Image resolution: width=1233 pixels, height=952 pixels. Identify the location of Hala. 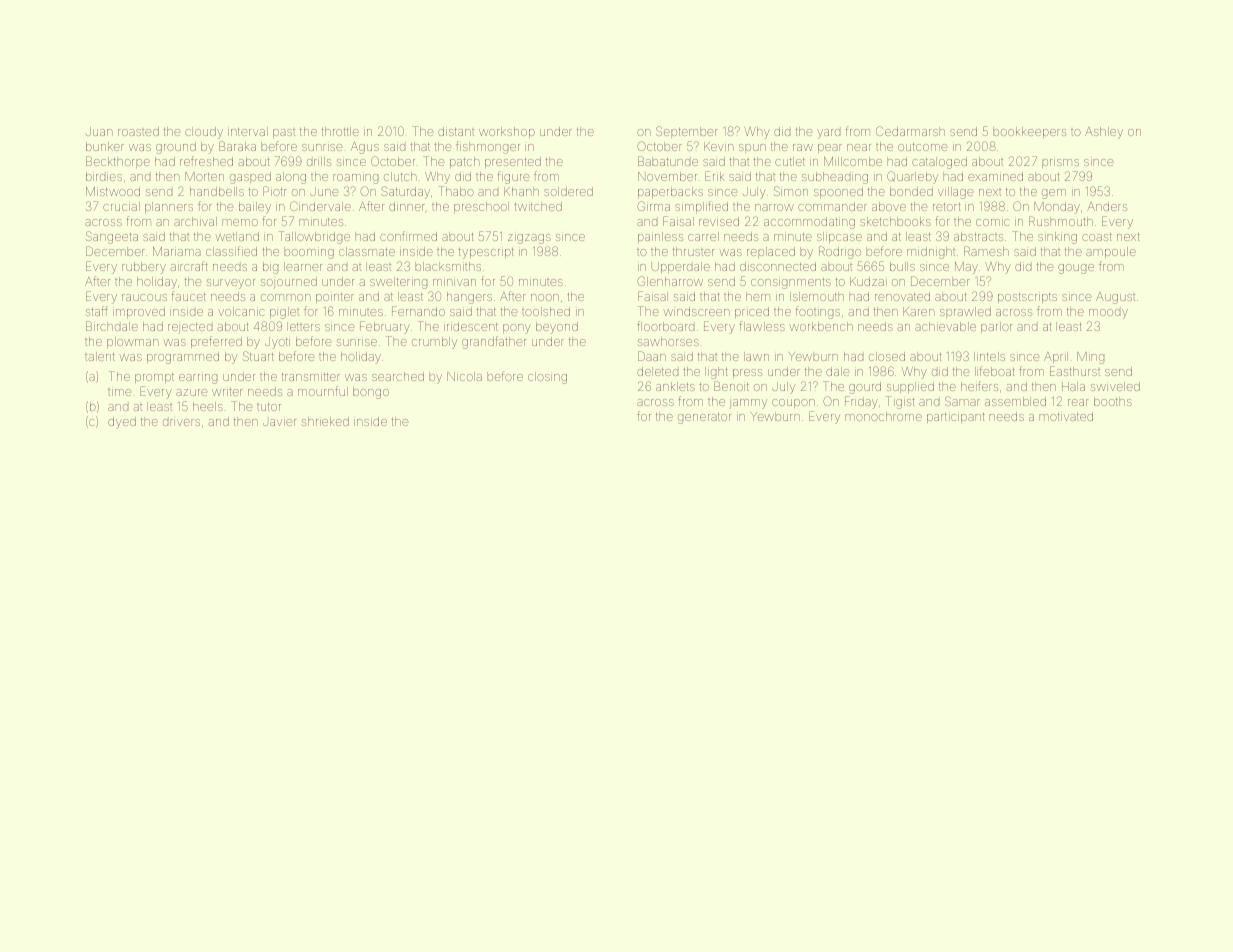
(1073, 386).
